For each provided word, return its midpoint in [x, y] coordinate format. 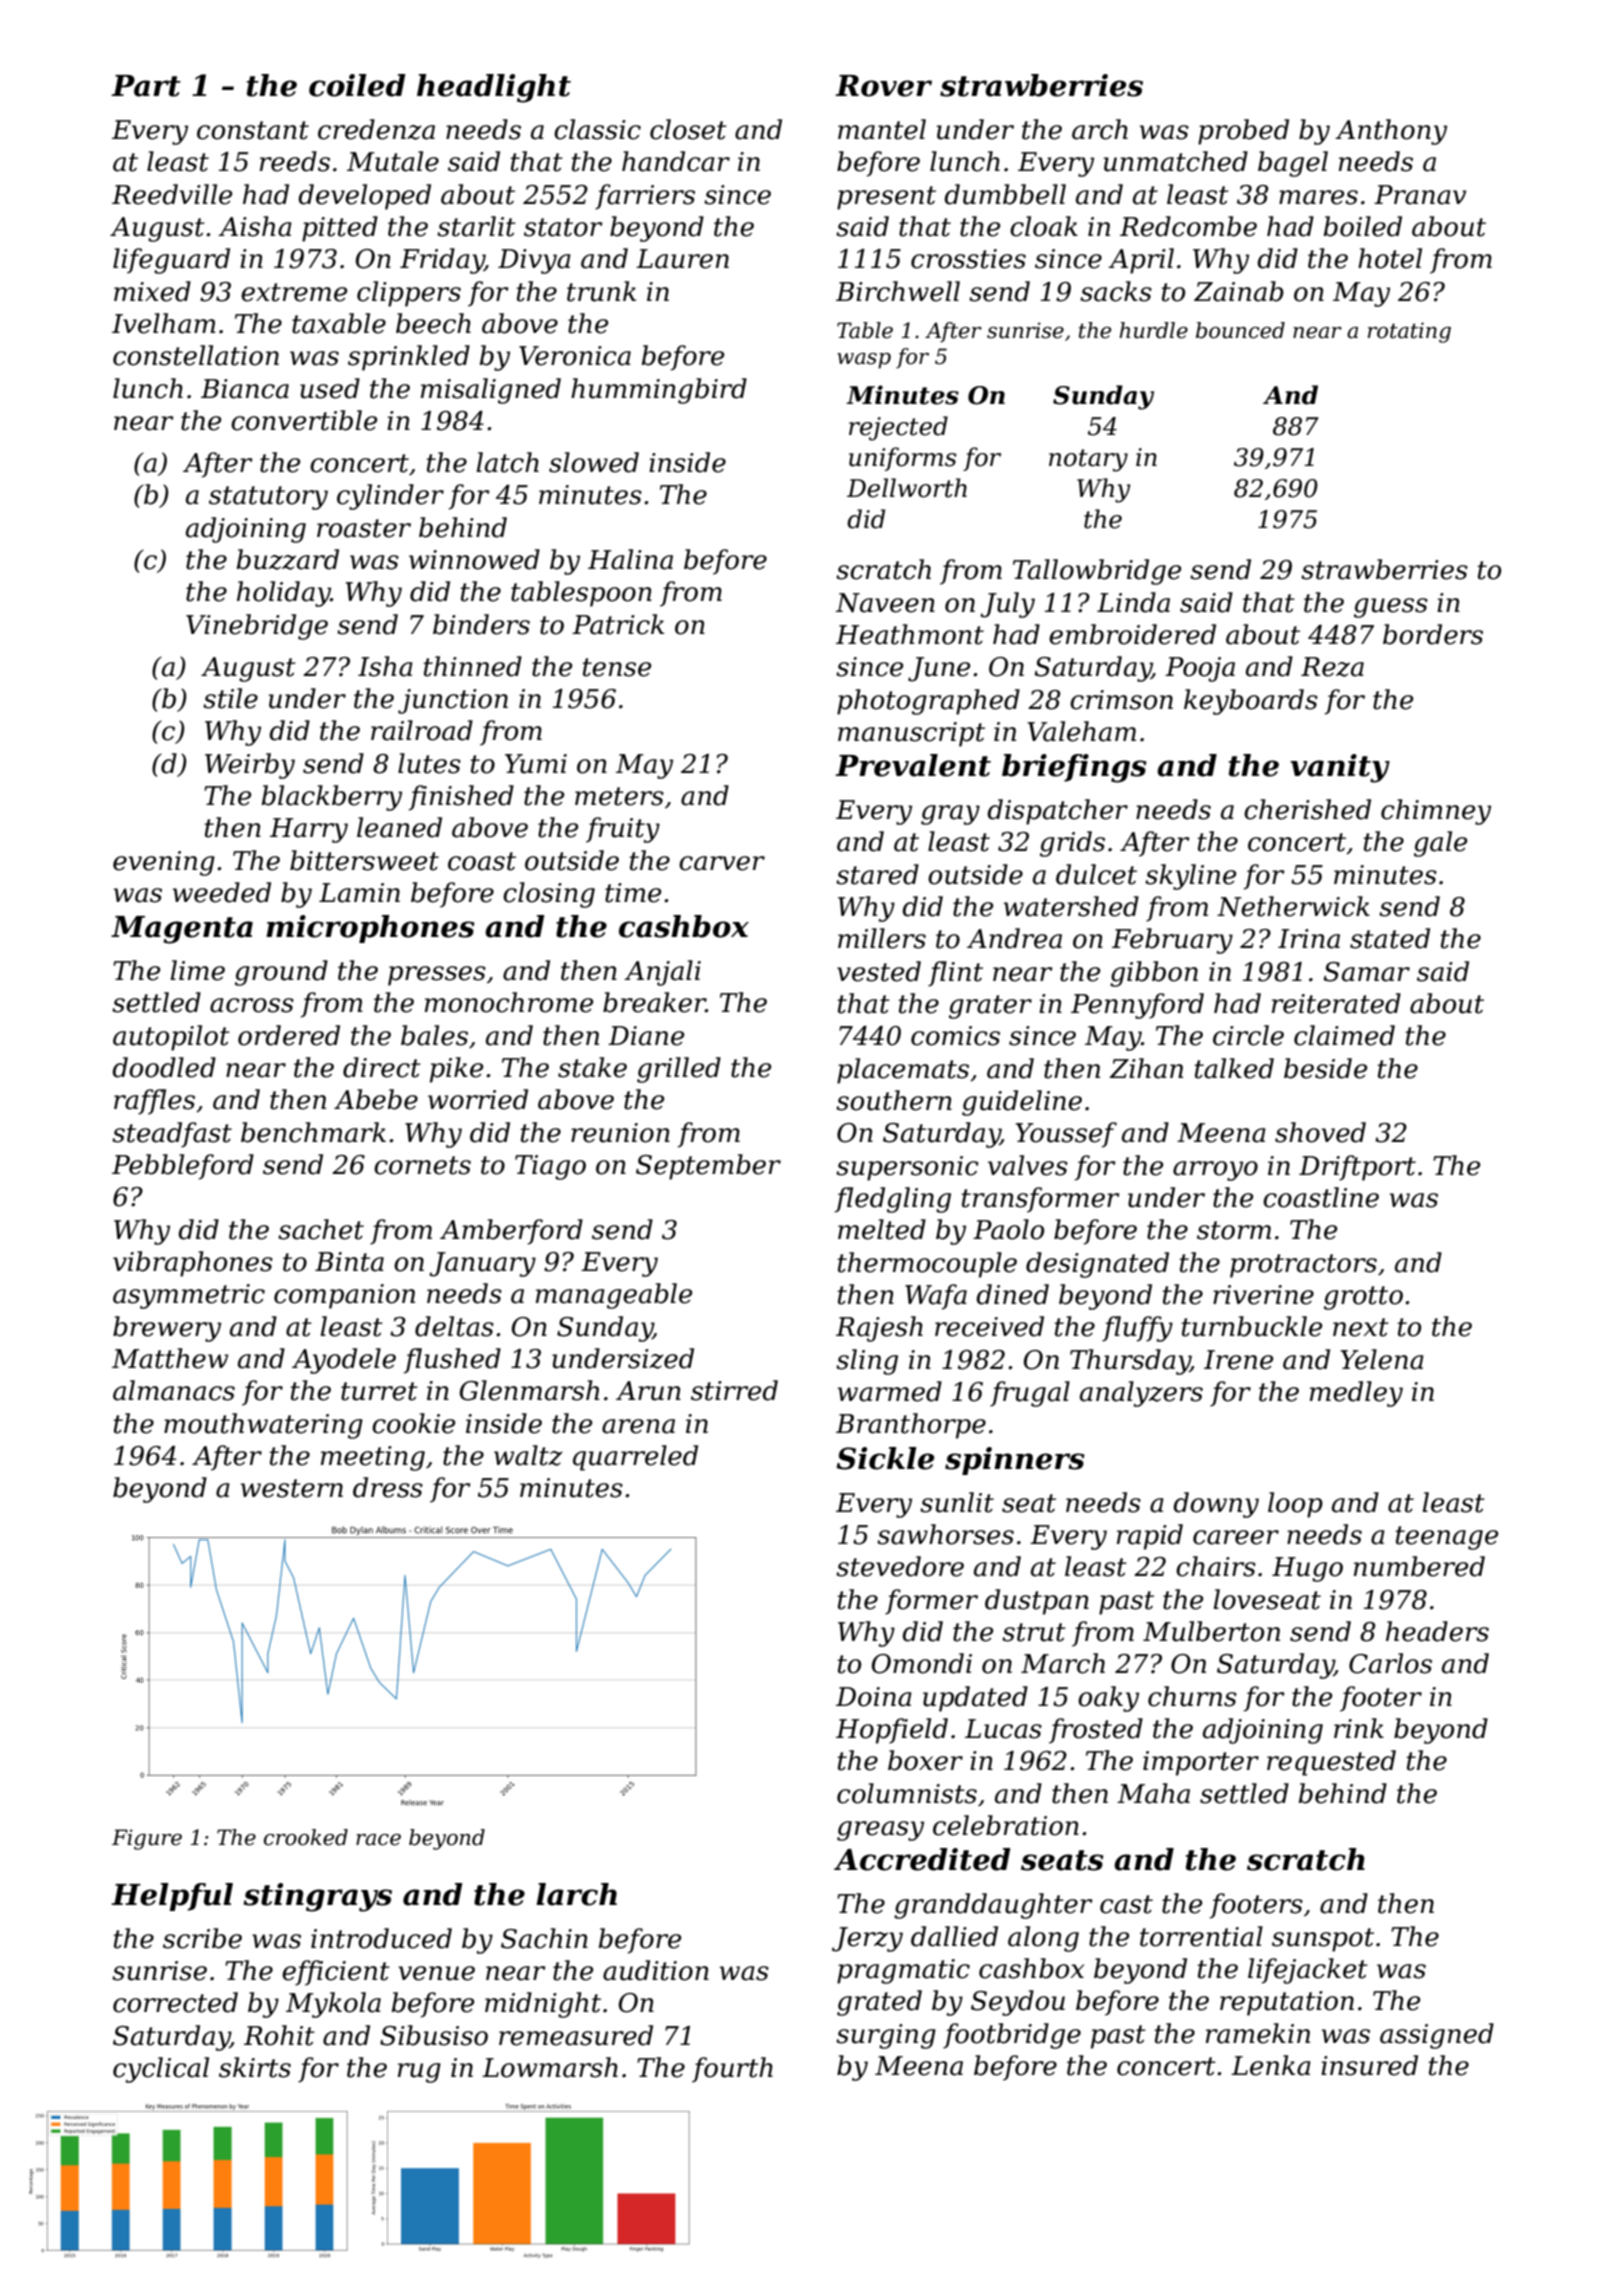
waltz [528, 1455]
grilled [679, 1070]
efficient [336, 1973]
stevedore [900, 1566]
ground [281, 973]
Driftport [1357, 1168]
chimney [1436, 812]
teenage [1447, 1538]
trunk [601, 291]
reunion [620, 1133]
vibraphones [193, 1264]
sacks [1116, 291]
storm [1234, 1230]
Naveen [885, 603]
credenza [376, 129]
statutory [268, 498]
